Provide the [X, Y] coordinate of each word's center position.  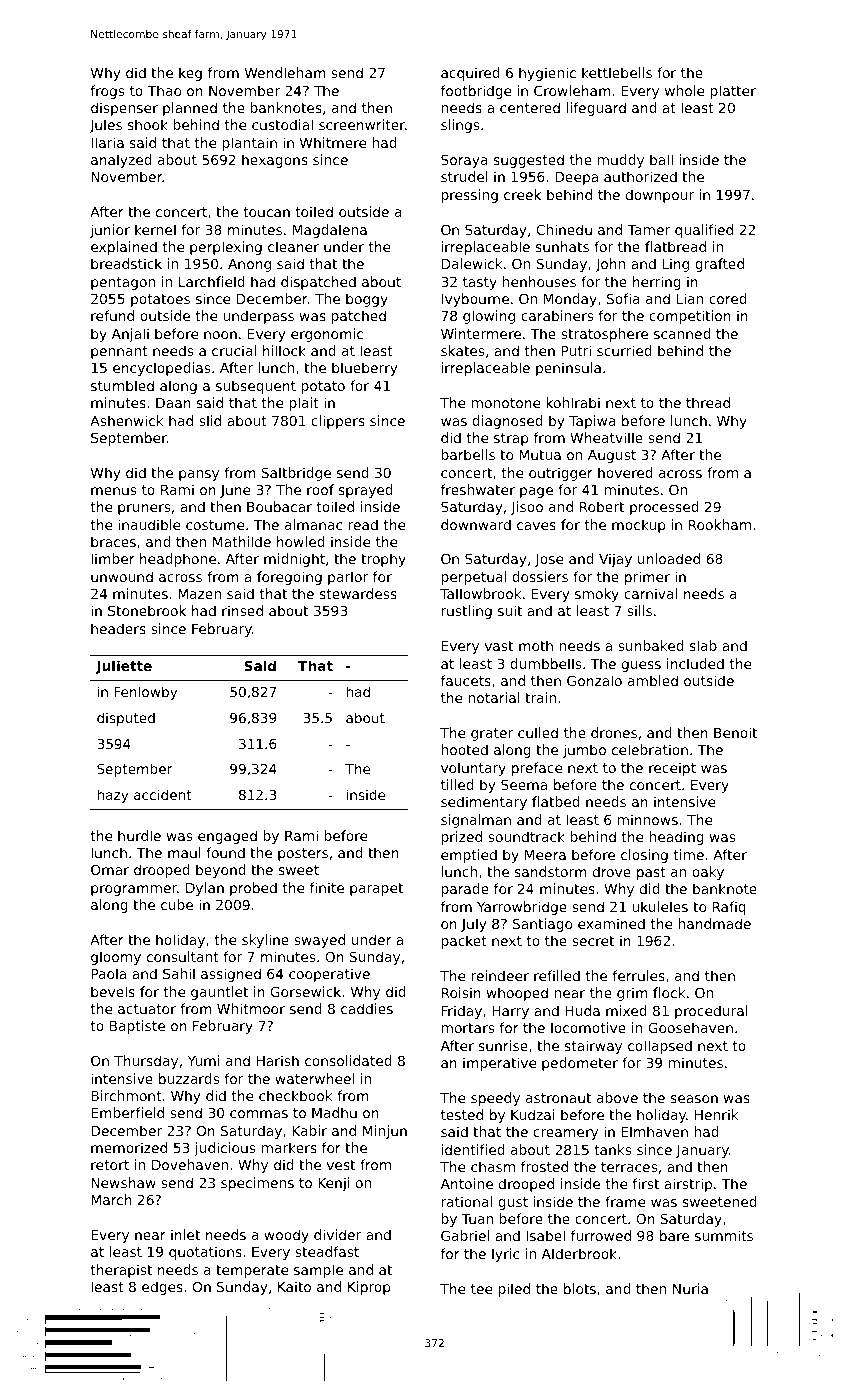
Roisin [461, 992]
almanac [313, 524]
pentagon [123, 283]
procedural [711, 1012]
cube [177, 904]
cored [728, 298]
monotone [505, 403]
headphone [178, 560]
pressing [469, 196]
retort [110, 1165]
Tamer [648, 230]
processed [664, 508]
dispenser [124, 109]
